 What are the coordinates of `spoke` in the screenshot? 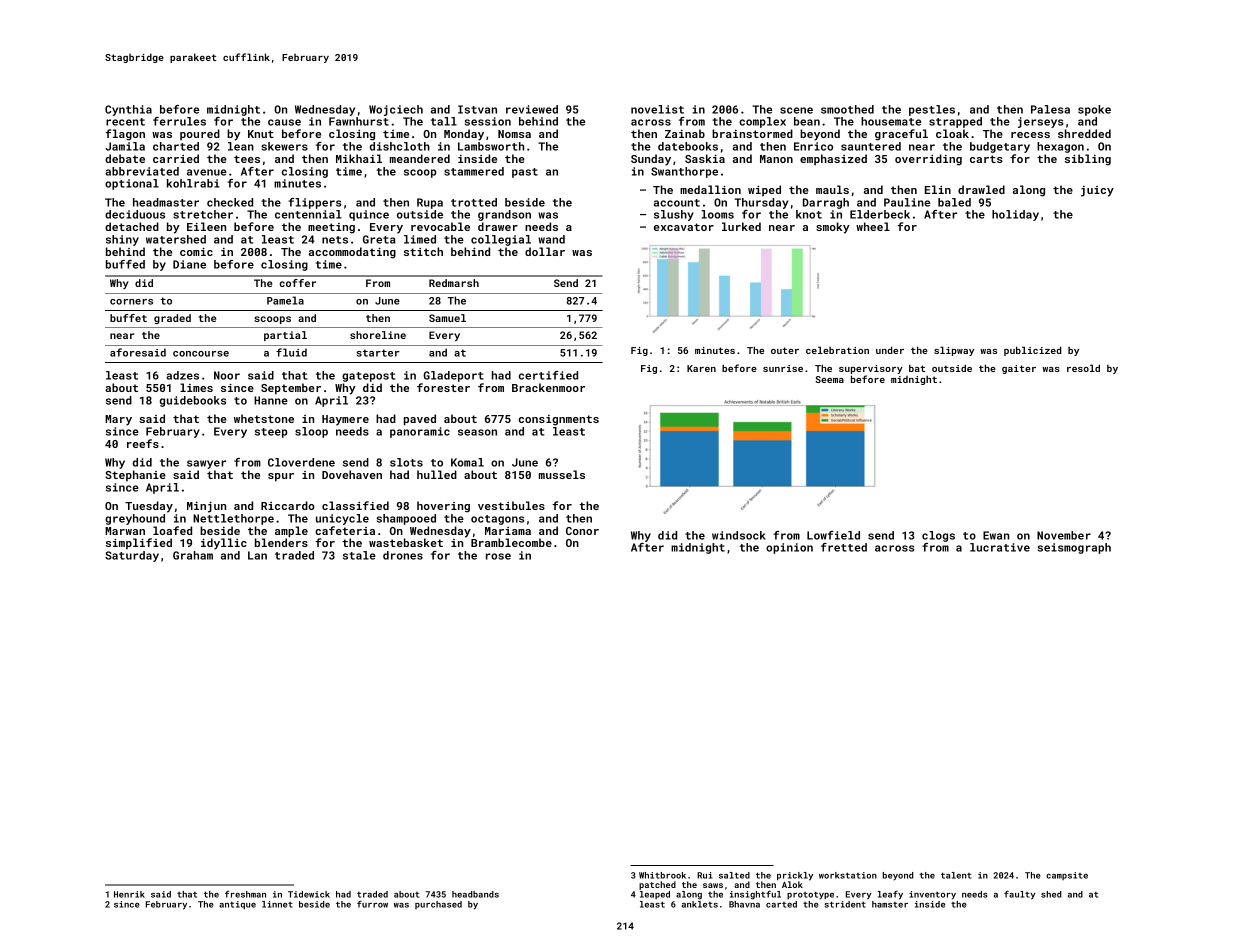 It's located at (1094, 110).
